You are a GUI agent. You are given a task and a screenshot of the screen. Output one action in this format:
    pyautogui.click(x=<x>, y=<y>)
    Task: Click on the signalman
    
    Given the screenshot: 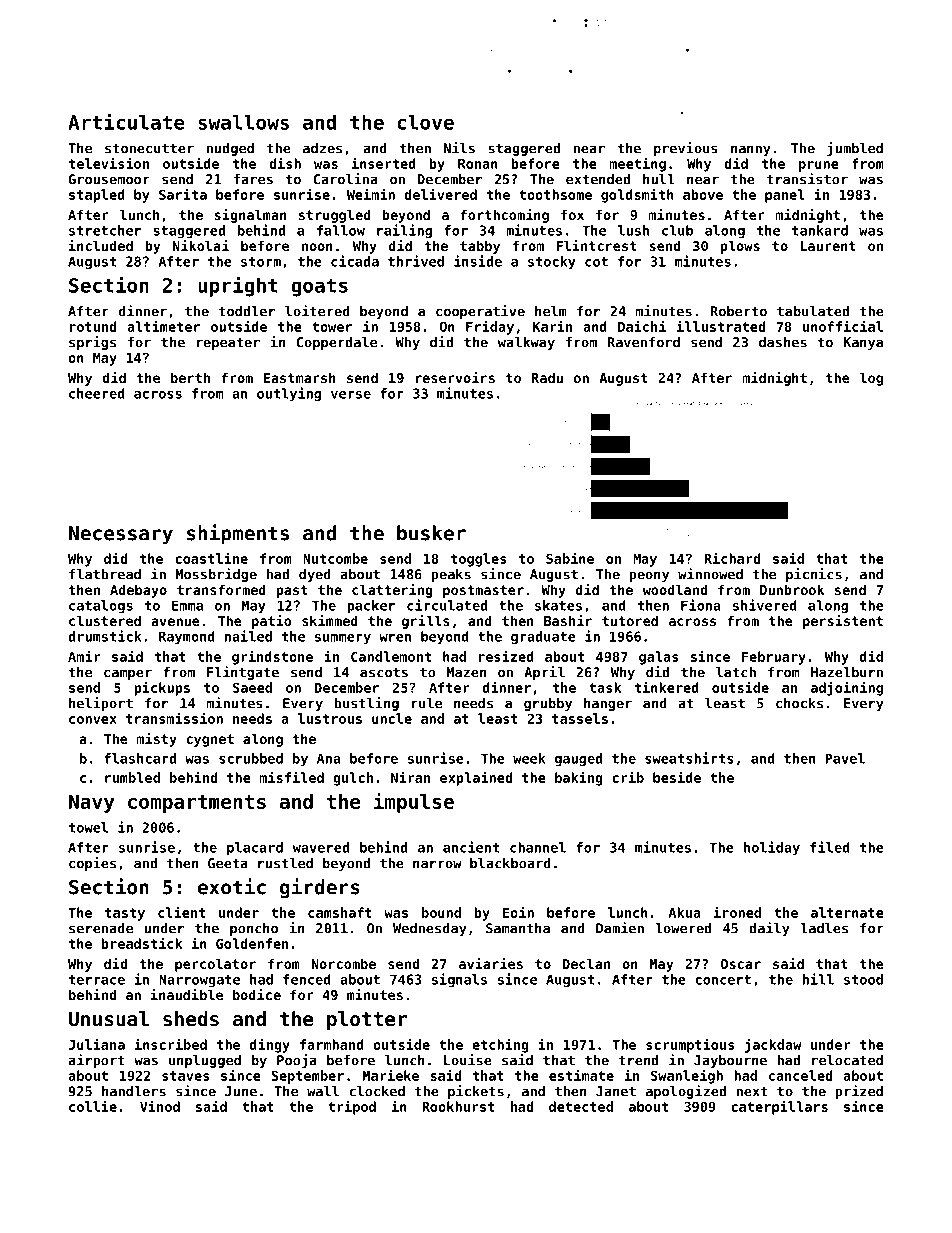 What is the action you would take?
    pyautogui.click(x=250, y=216)
